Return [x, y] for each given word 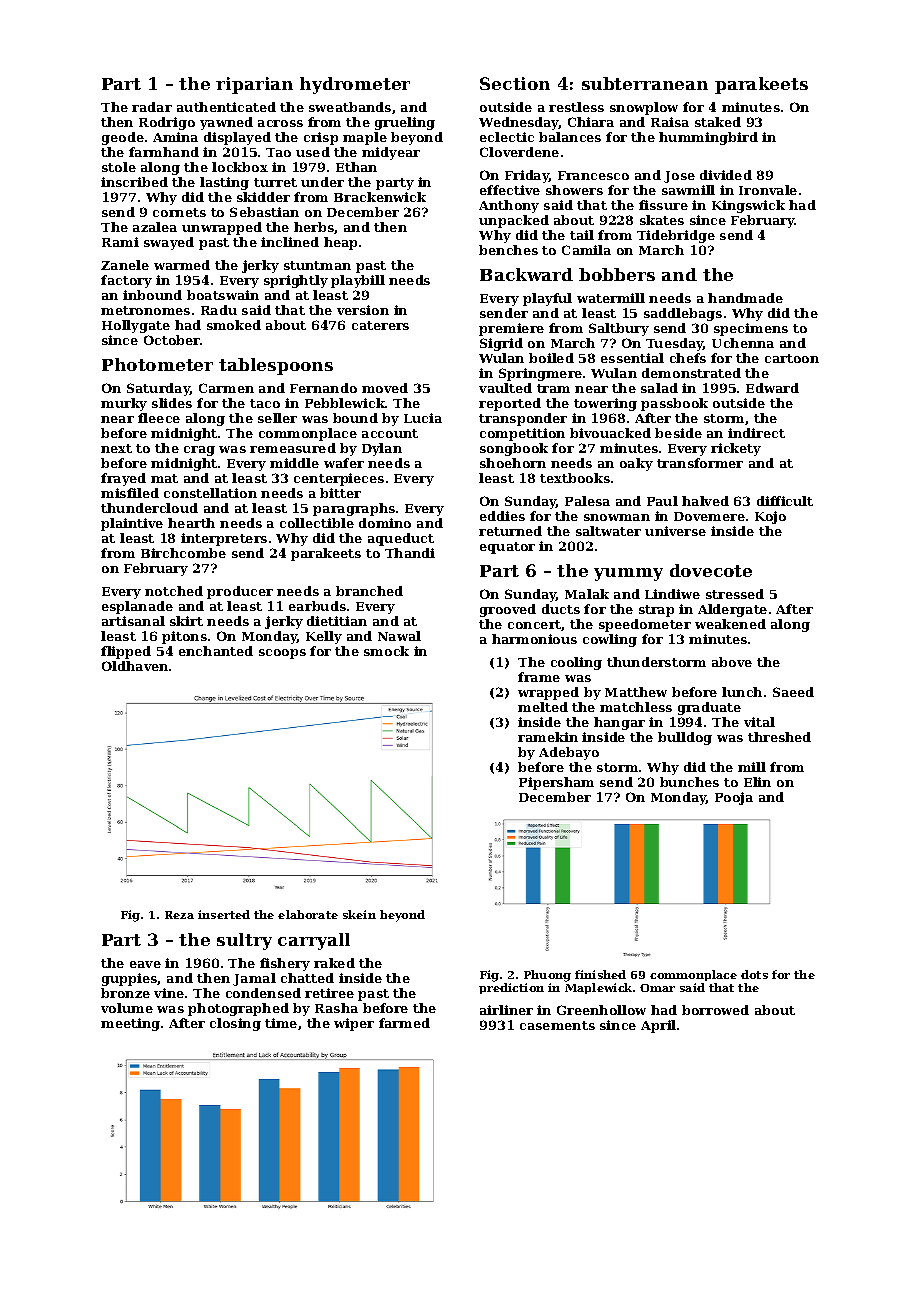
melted [543, 707]
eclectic [507, 137]
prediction [511, 988]
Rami [120, 242]
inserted [224, 914]
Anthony [509, 206]
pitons [184, 637]
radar [152, 107]
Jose [679, 177]
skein [359, 914]
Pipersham [556, 783]
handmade [745, 298]
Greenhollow [601, 1010]
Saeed [793, 692]
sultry [244, 941]
